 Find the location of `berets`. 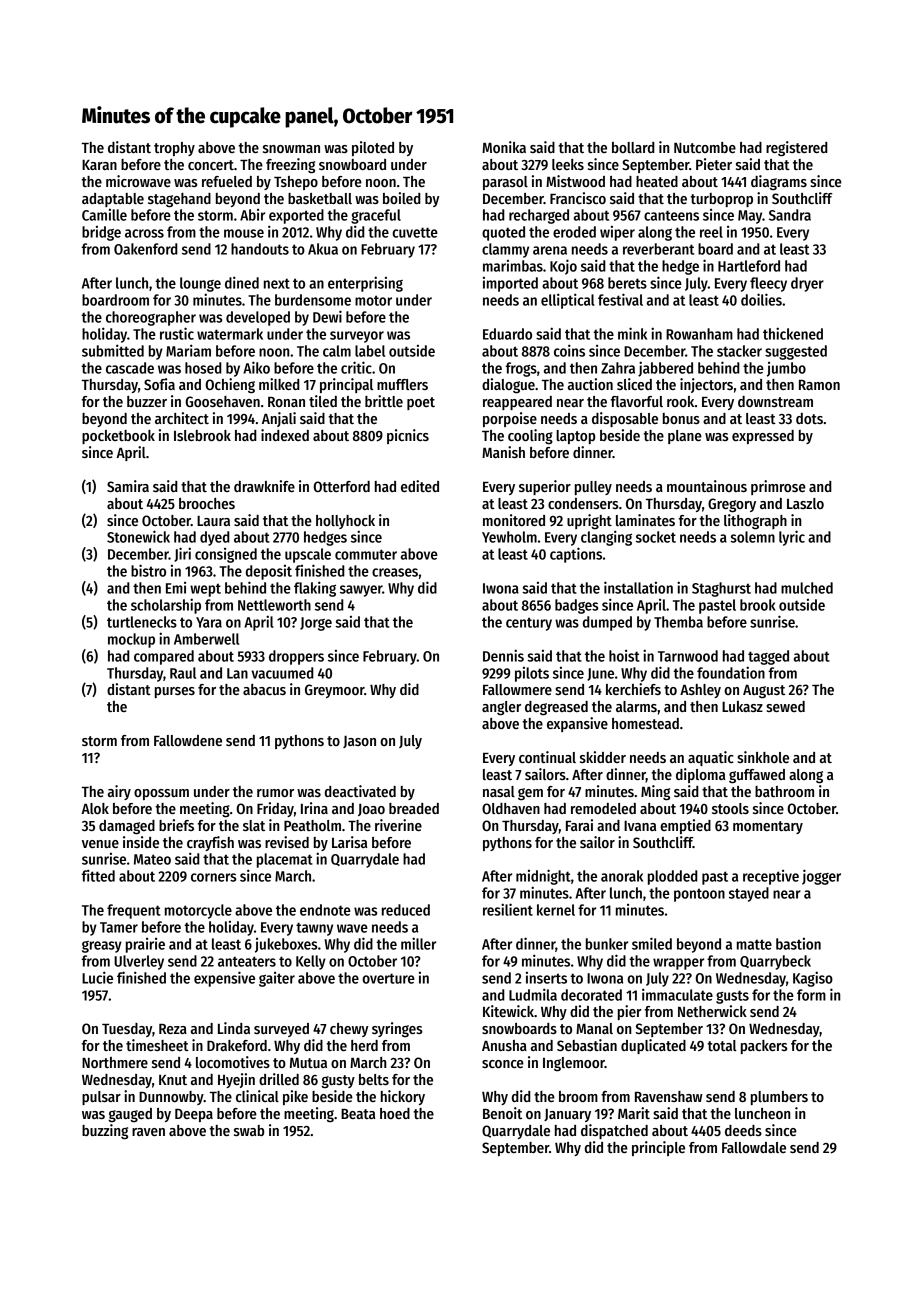

berets is located at coordinates (627, 283).
